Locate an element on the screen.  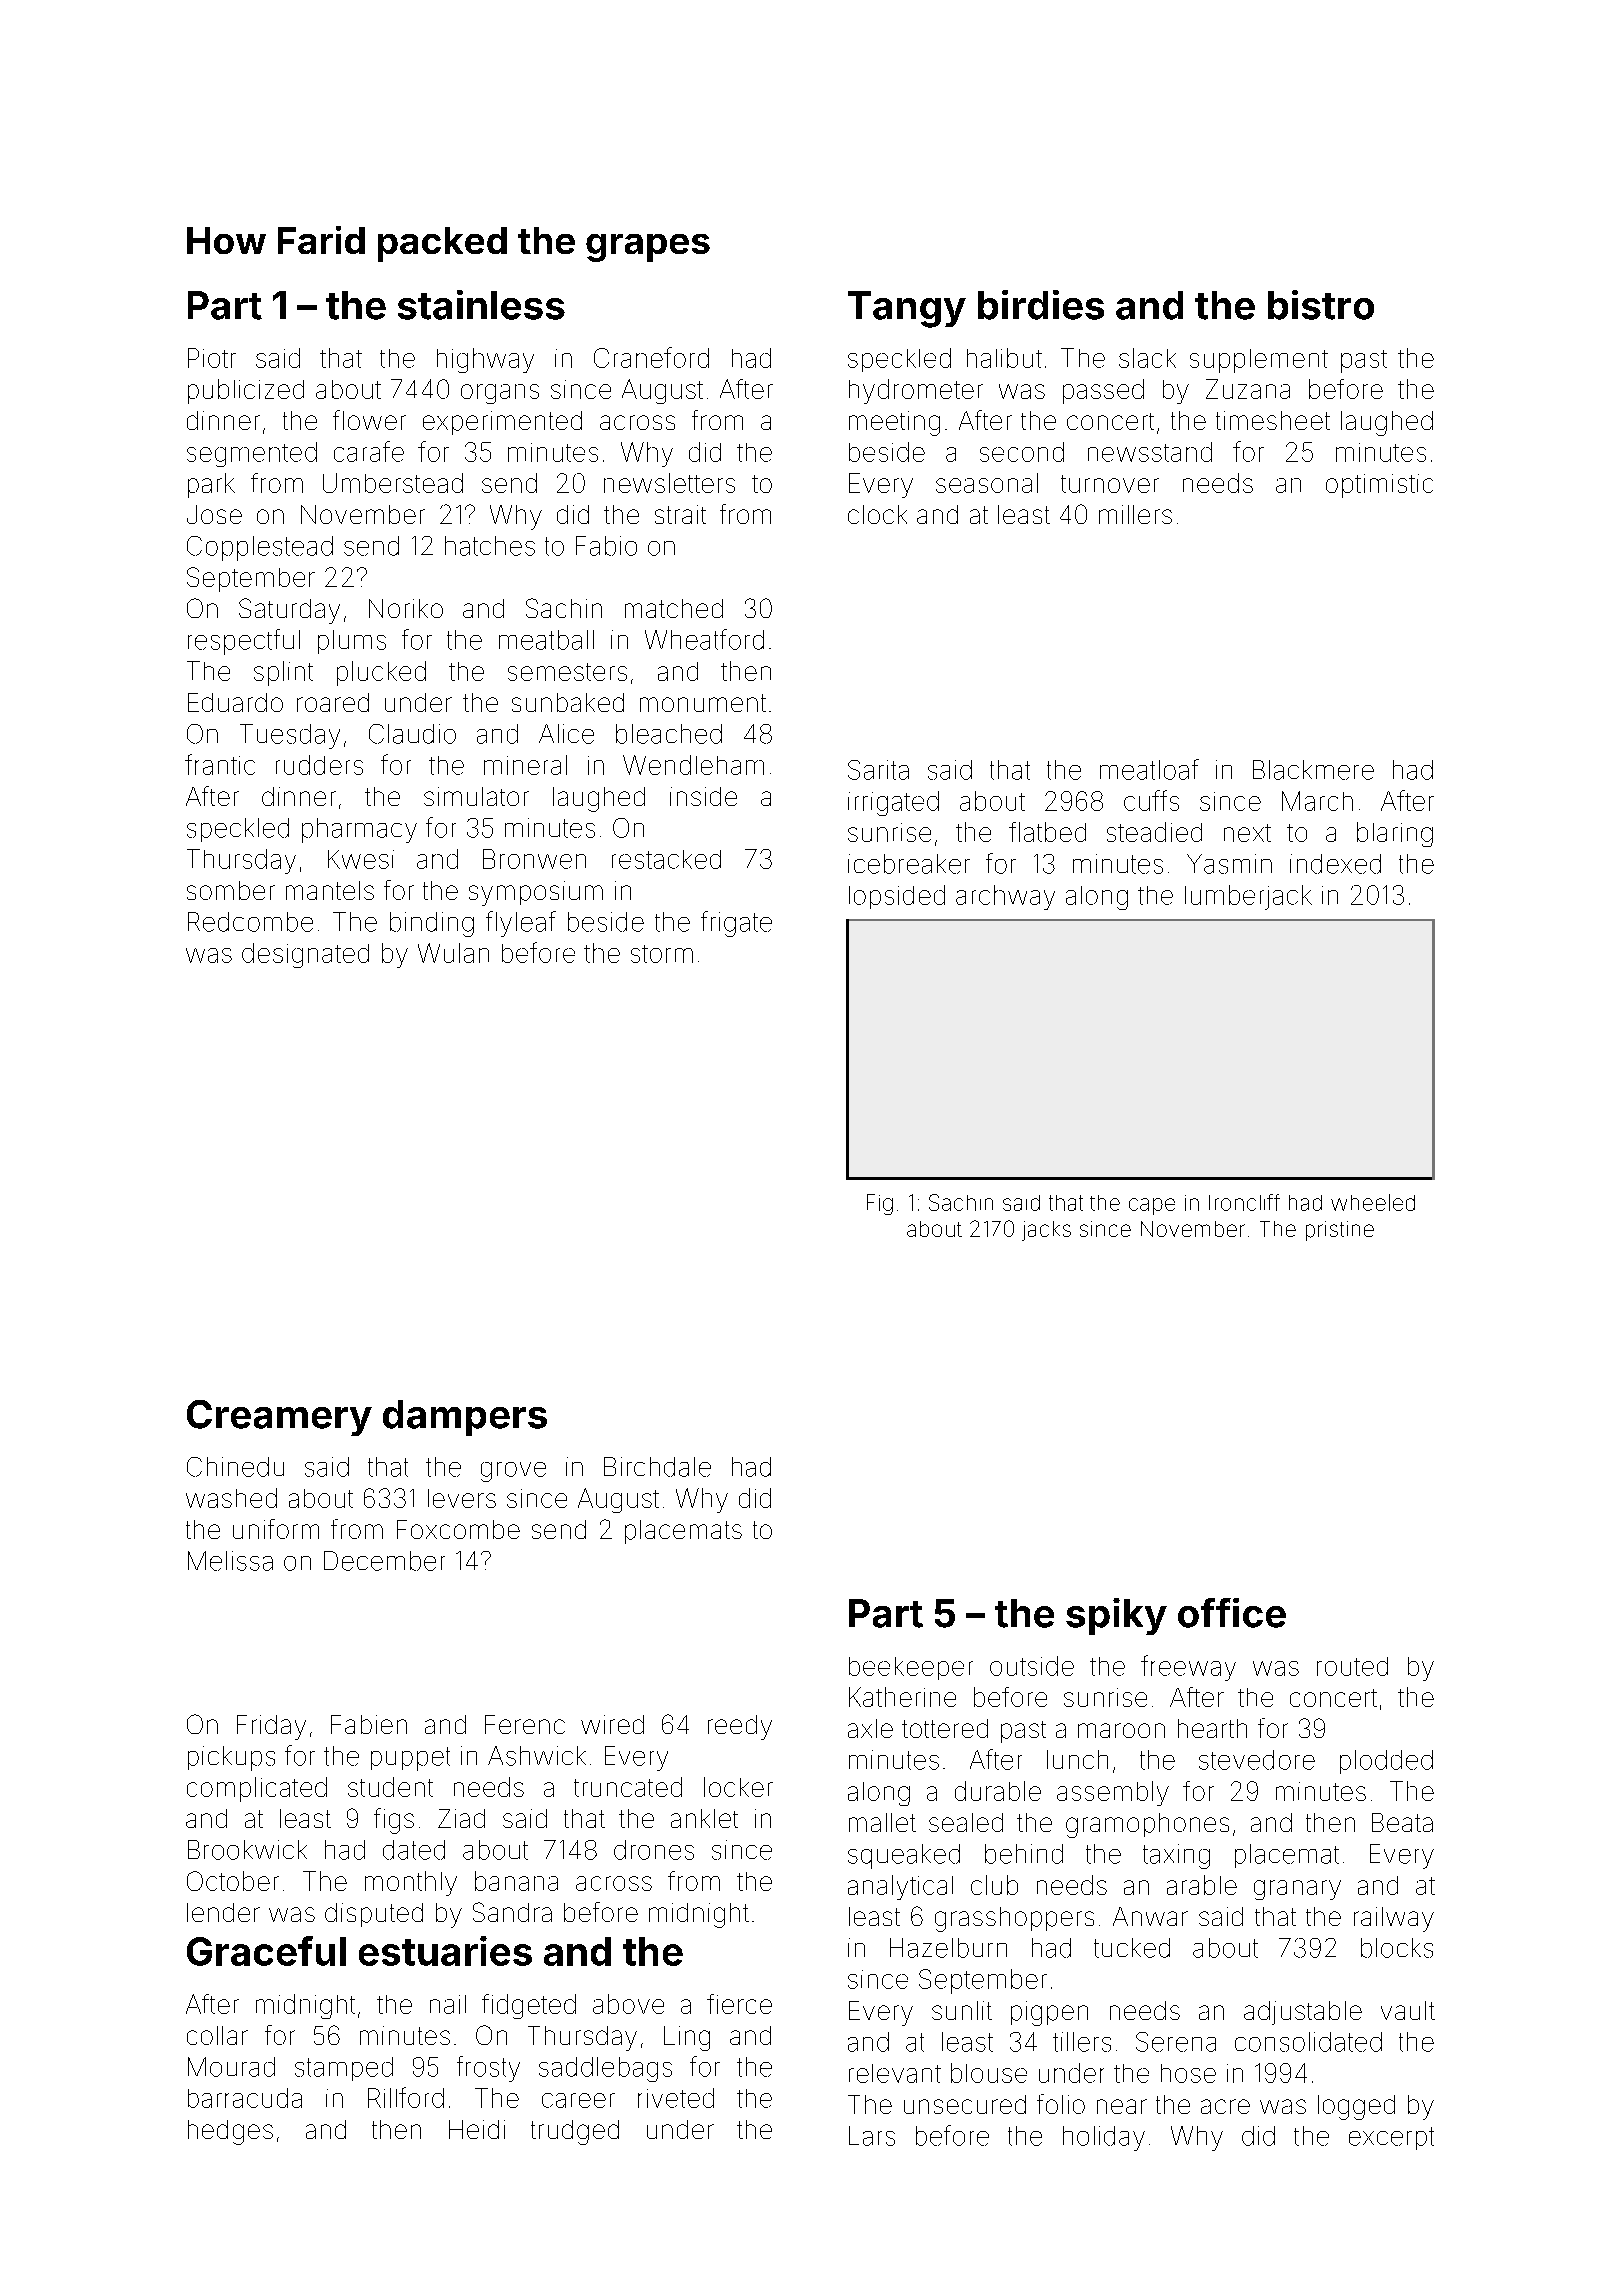
Lars is located at coordinates (872, 2136).
